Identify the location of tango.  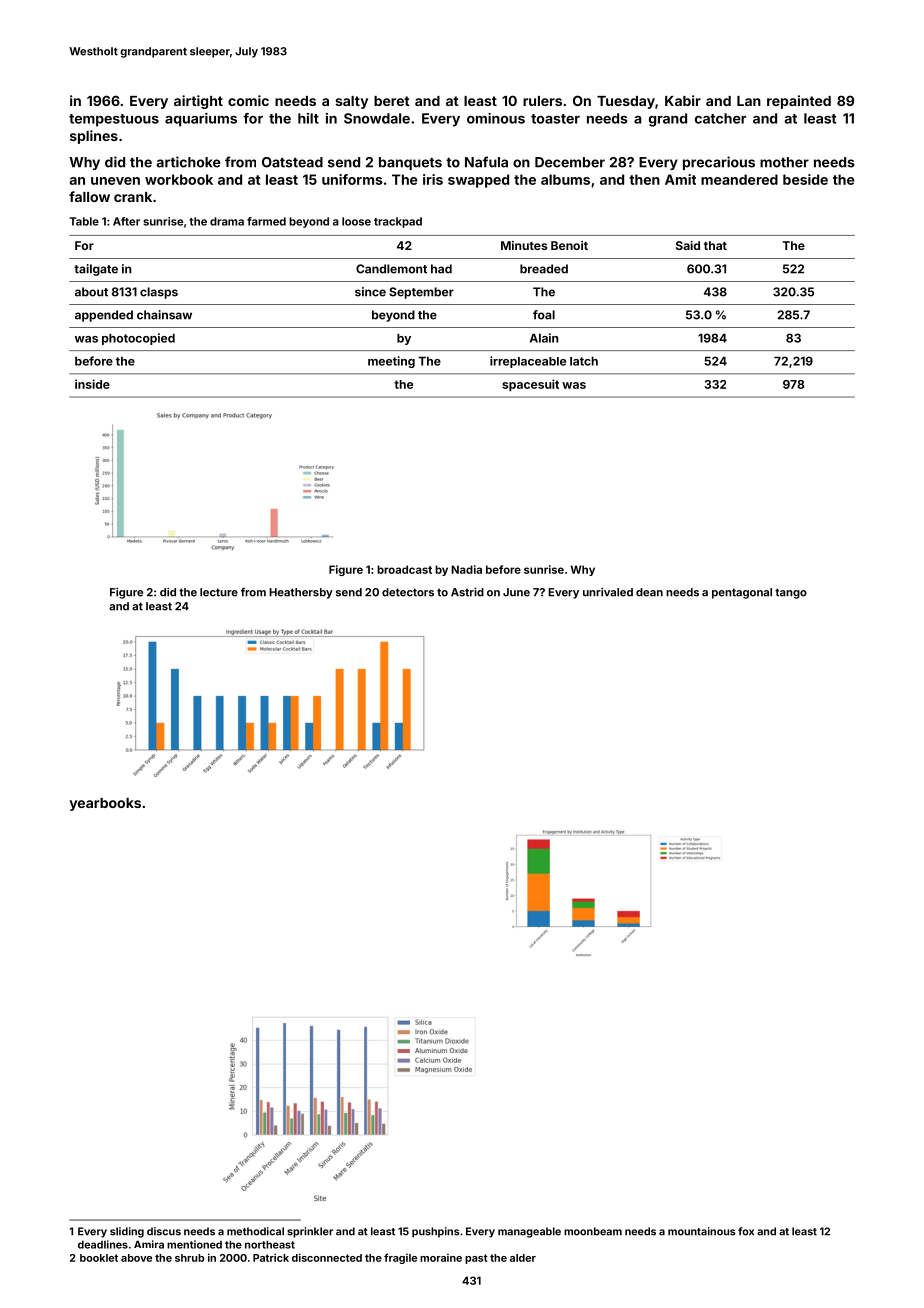
(791, 593).
